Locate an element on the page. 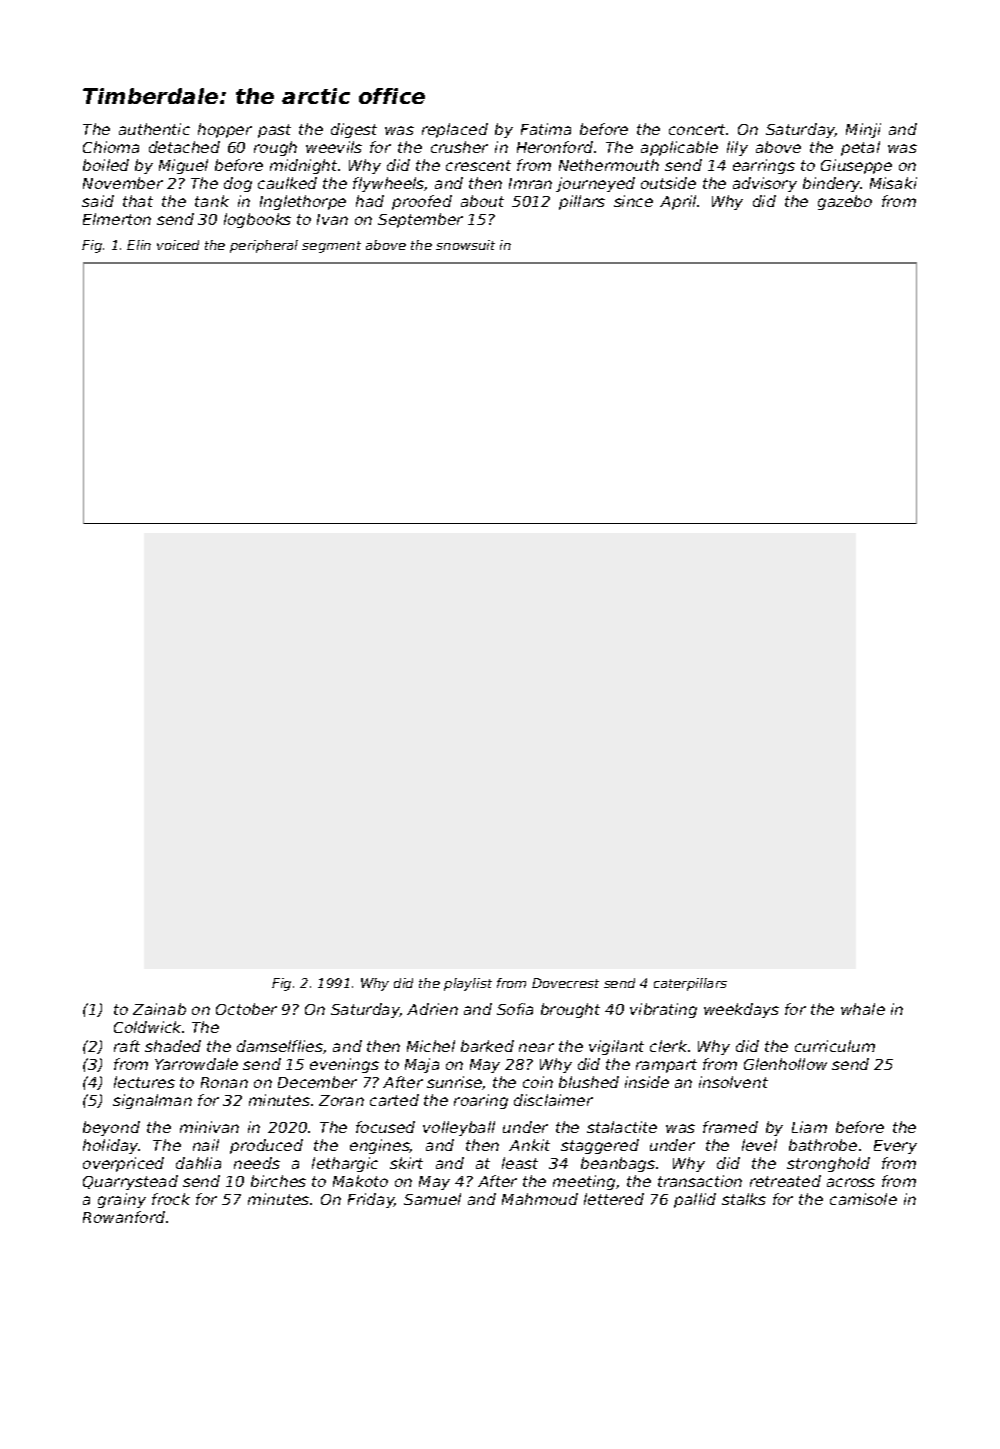  Every is located at coordinates (895, 1147).
